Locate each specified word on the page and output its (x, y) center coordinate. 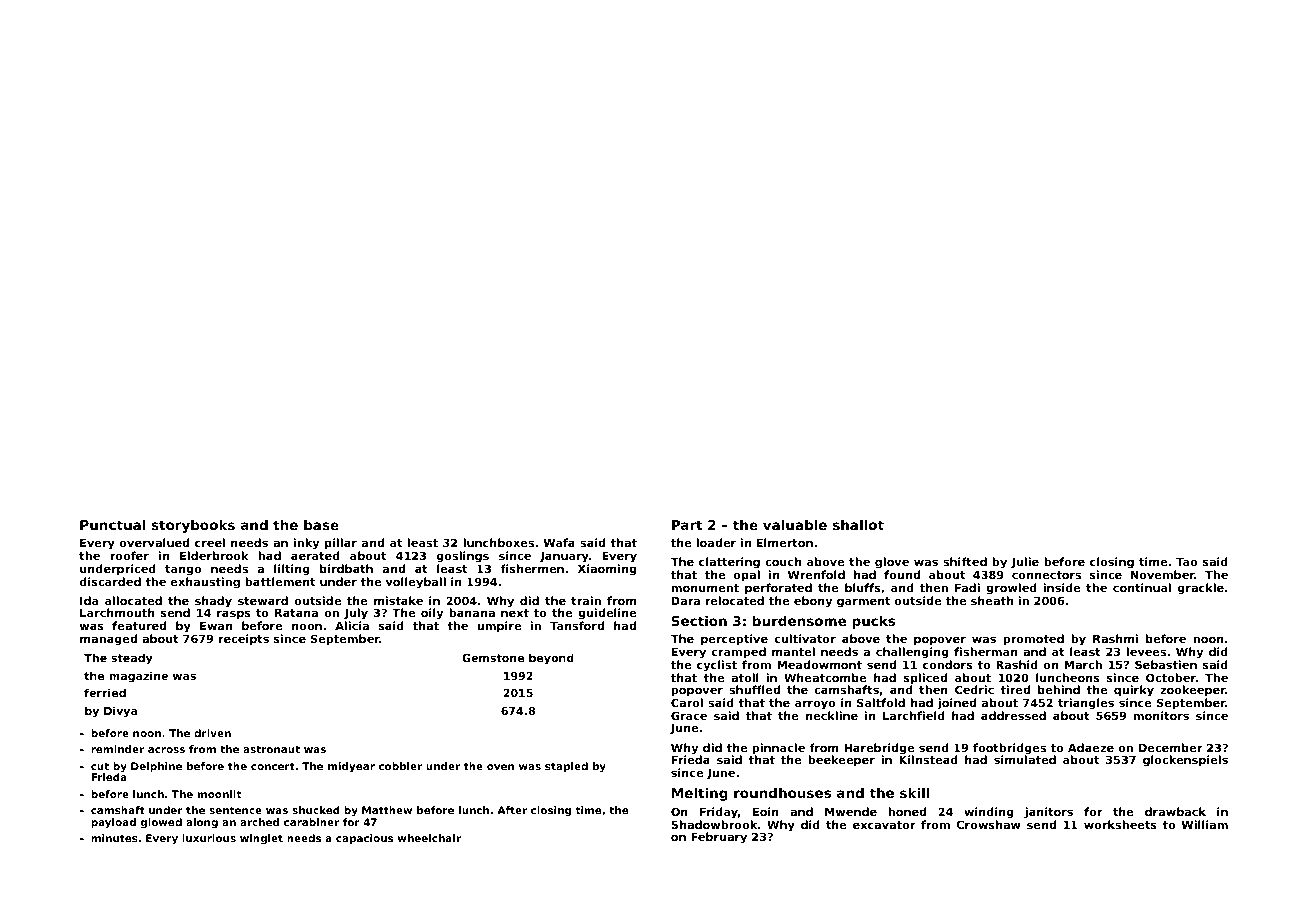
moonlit (219, 794)
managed (108, 640)
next (515, 613)
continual (1142, 587)
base (321, 524)
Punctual (113, 524)
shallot (858, 524)
